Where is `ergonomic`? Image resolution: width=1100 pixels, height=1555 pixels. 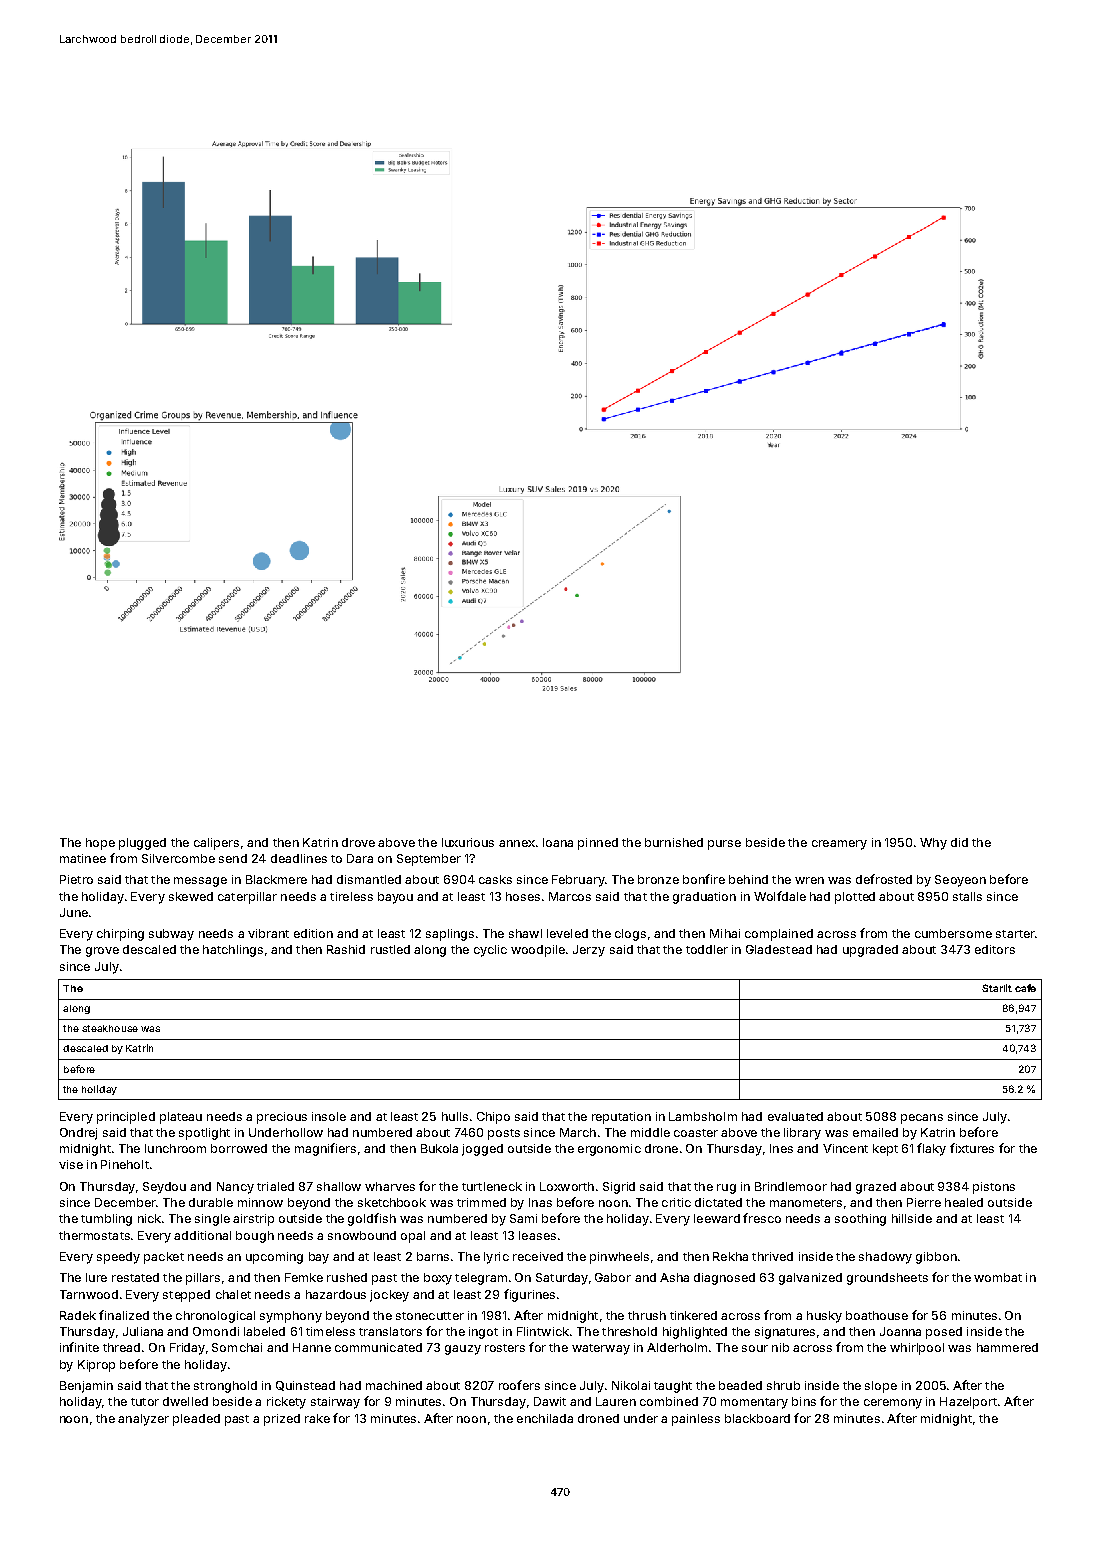 ergonomic is located at coordinates (609, 1150).
